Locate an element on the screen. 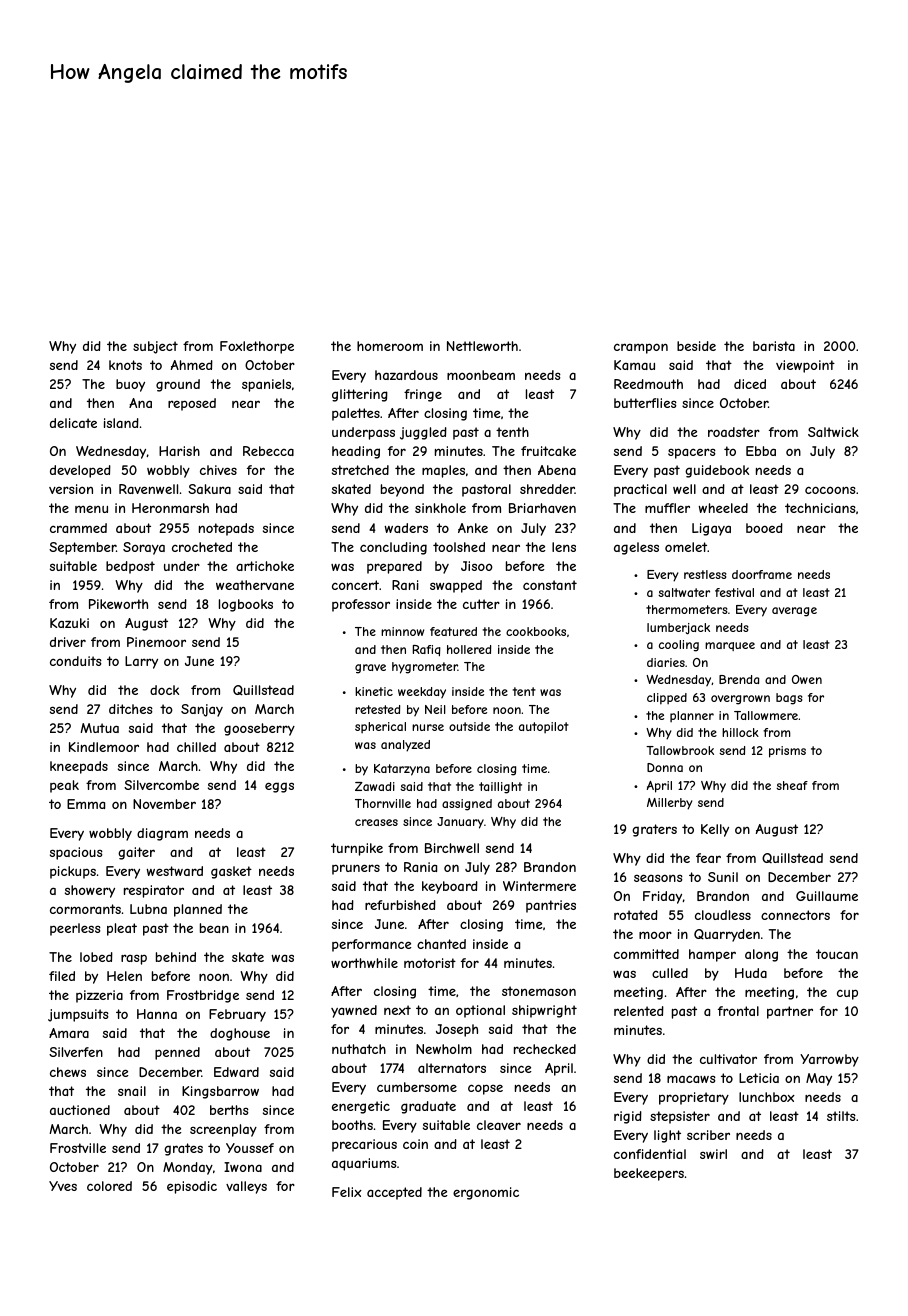 This screenshot has height=1316, width=908. homeroom is located at coordinates (390, 346).
